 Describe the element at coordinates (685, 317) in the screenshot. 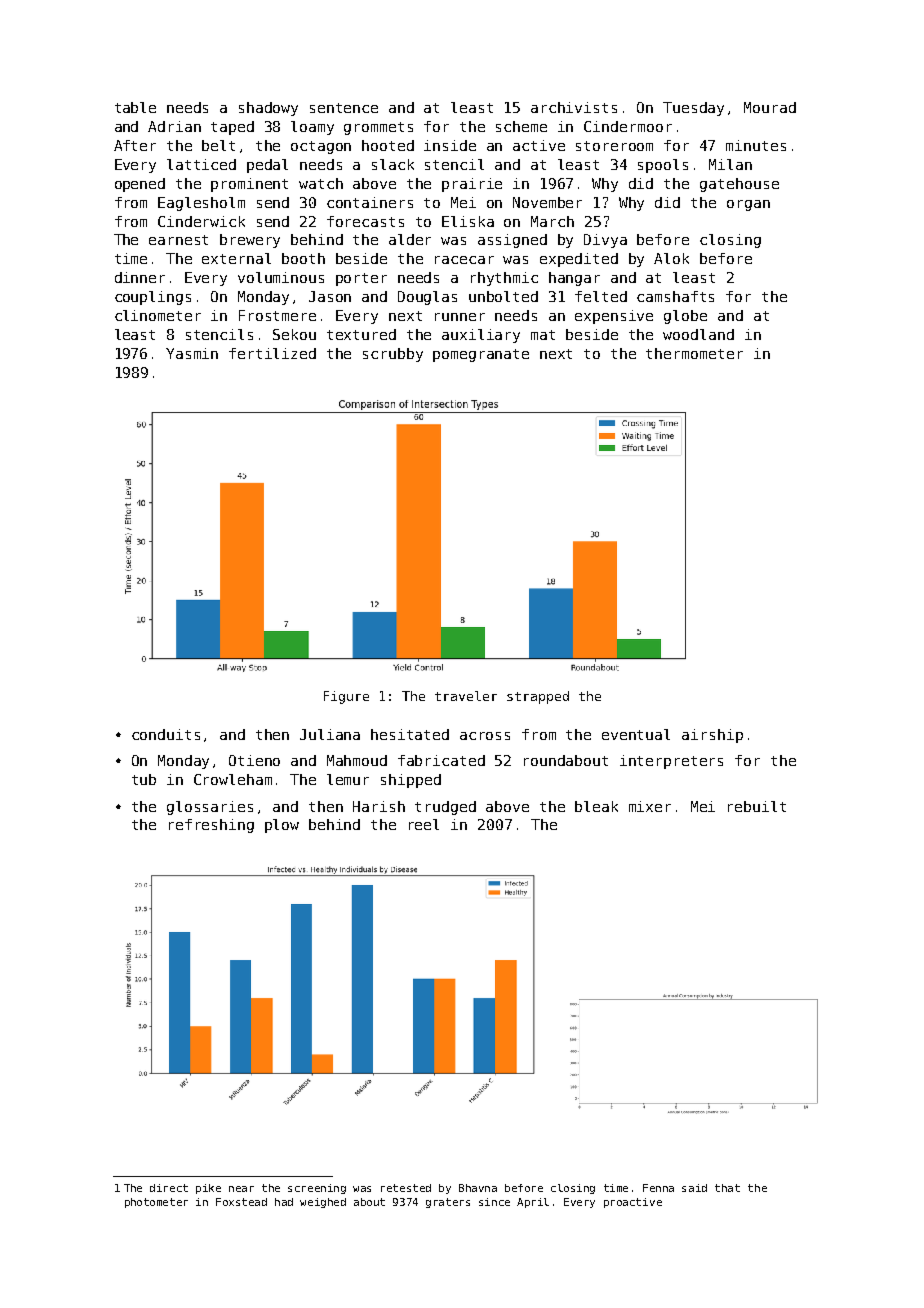

I see `globe` at that location.
